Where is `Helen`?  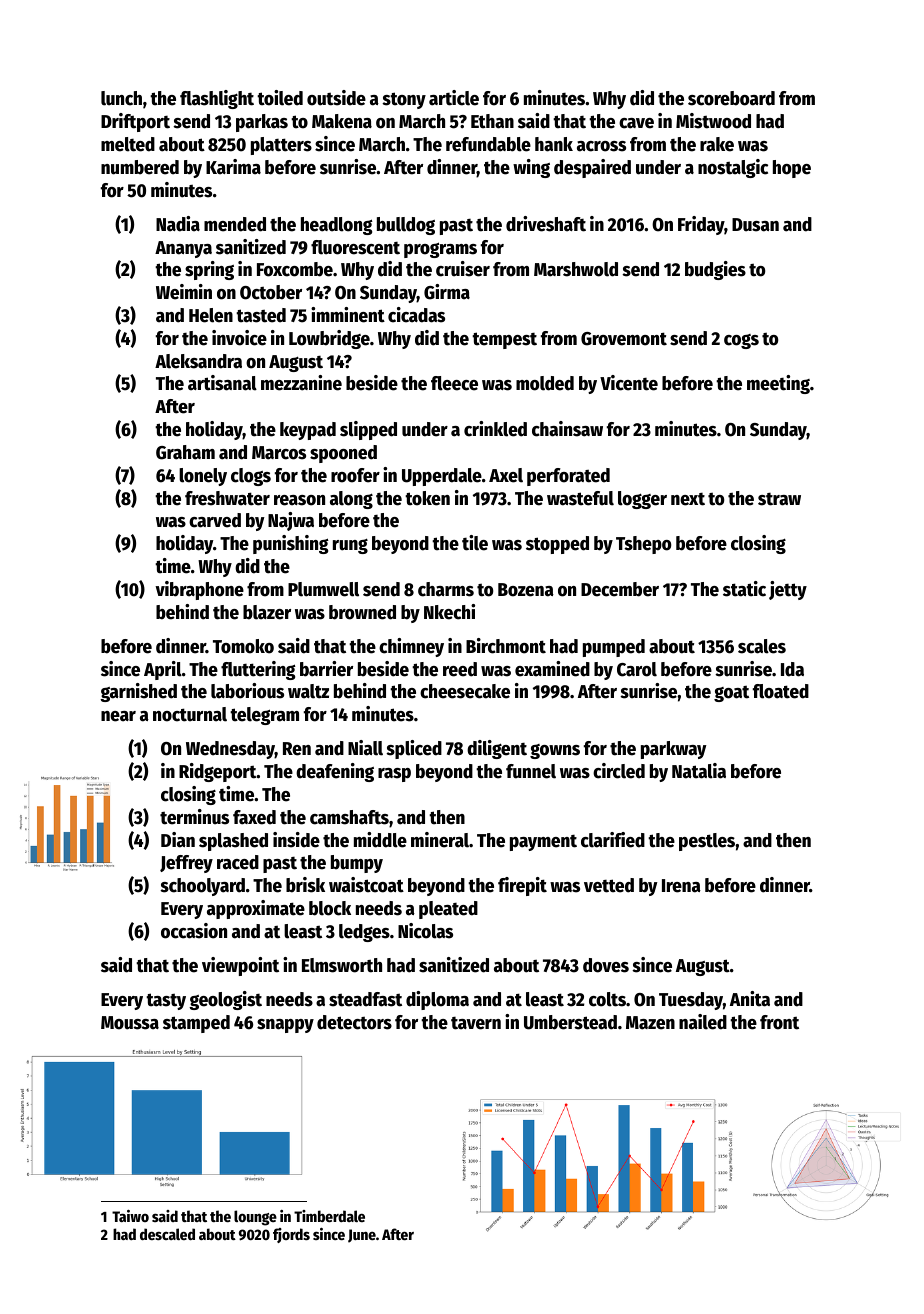 Helen is located at coordinates (211, 315).
